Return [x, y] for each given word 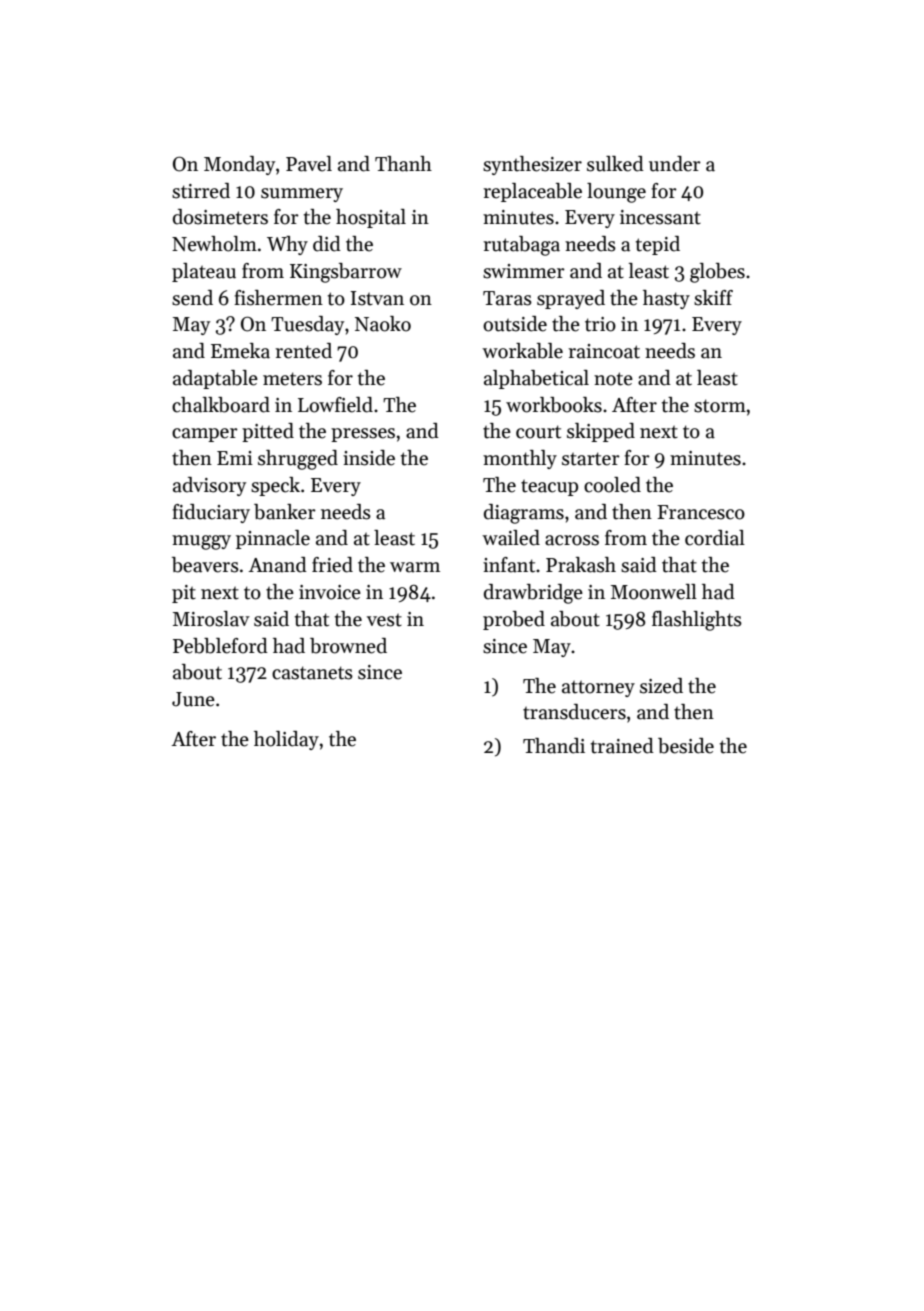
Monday [239, 165]
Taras [507, 298]
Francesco [701, 512]
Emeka [240, 351]
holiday [286, 740]
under [675, 164]
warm [415, 567]
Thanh [403, 164]
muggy [201, 542]
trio [600, 324]
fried [332, 565]
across [572, 540]
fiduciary [211, 513]
